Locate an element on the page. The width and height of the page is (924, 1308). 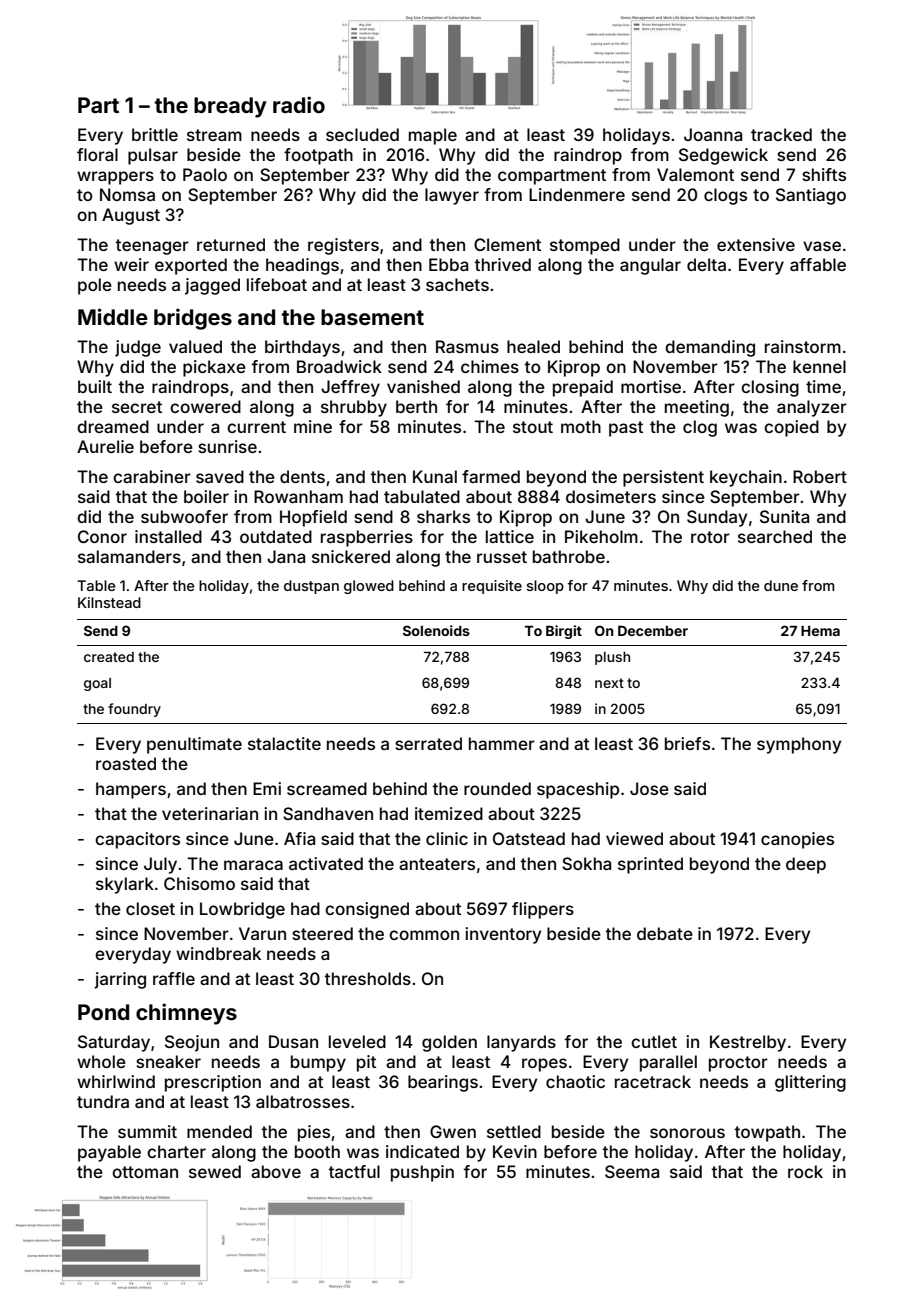
lawyer is located at coordinates (452, 196).
